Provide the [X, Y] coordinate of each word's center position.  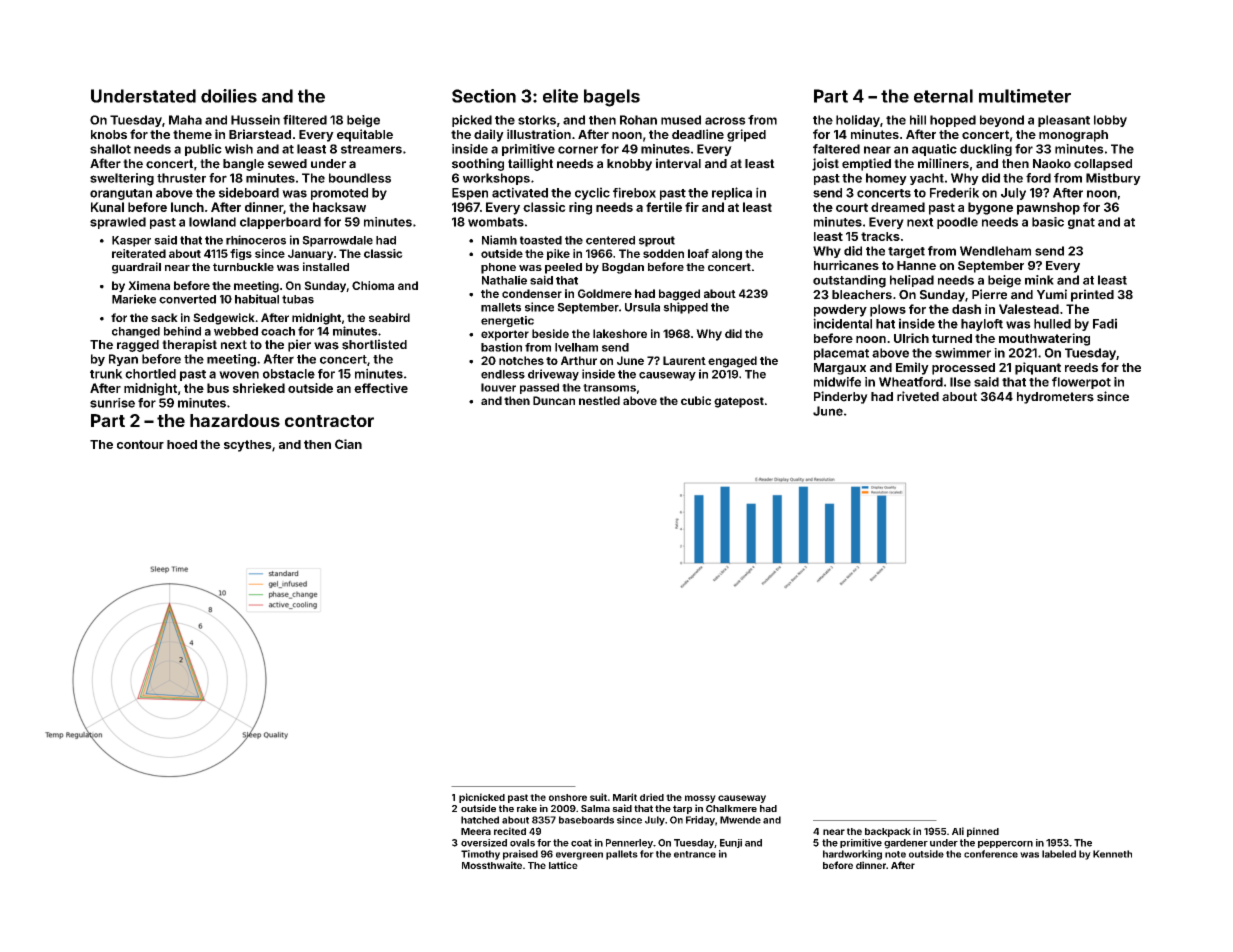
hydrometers [1055, 398]
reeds [1081, 367]
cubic [696, 400]
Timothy [480, 855]
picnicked [482, 798]
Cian [348, 444]
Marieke [134, 299]
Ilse [960, 382]
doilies [229, 96]
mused [681, 120]
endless [503, 374]
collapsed [1103, 165]
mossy [700, 799]
